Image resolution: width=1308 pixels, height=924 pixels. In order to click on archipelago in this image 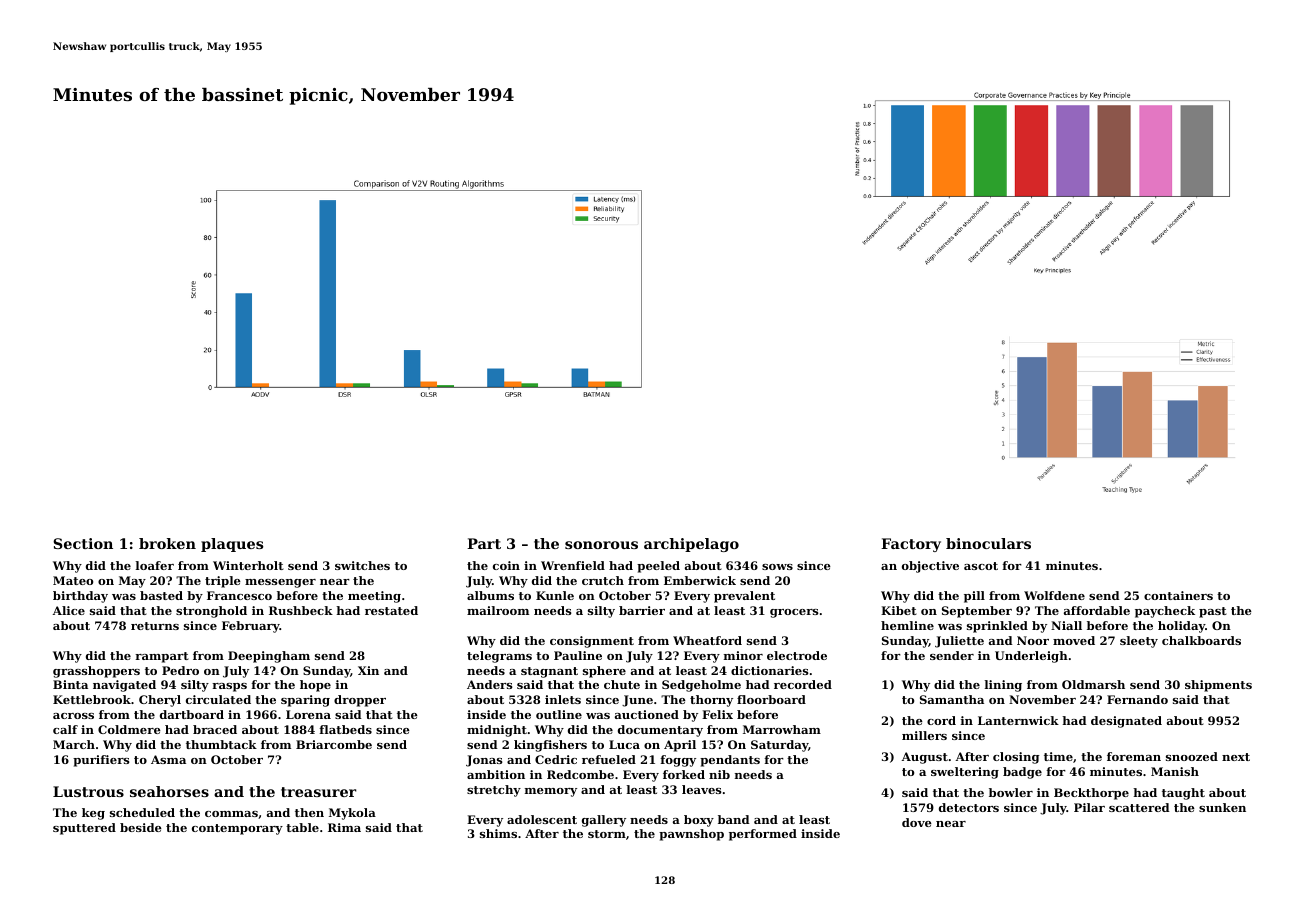, I will do `click(691, 545)`.
